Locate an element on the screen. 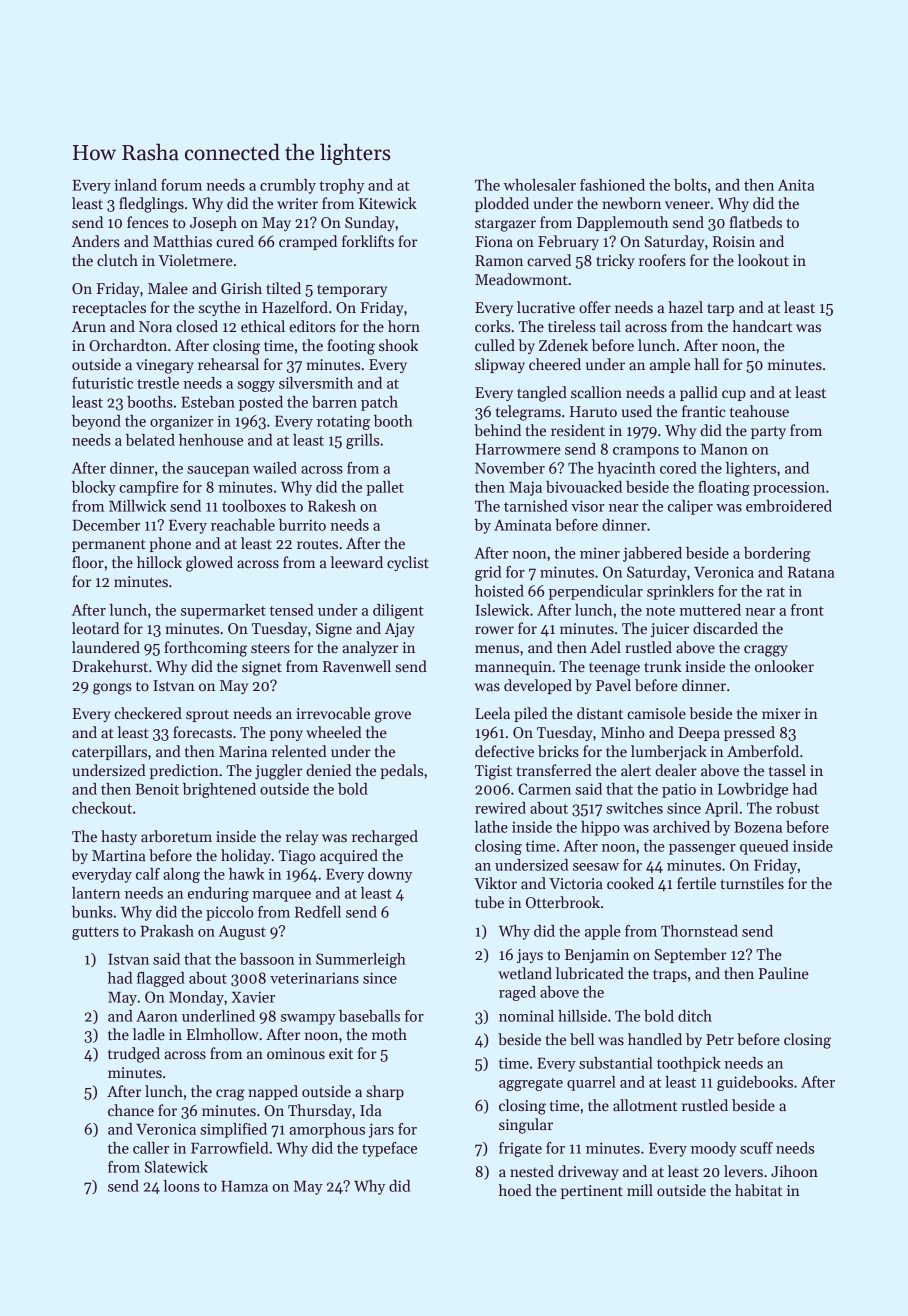  arboretum is located at coordinates (176, 836).
